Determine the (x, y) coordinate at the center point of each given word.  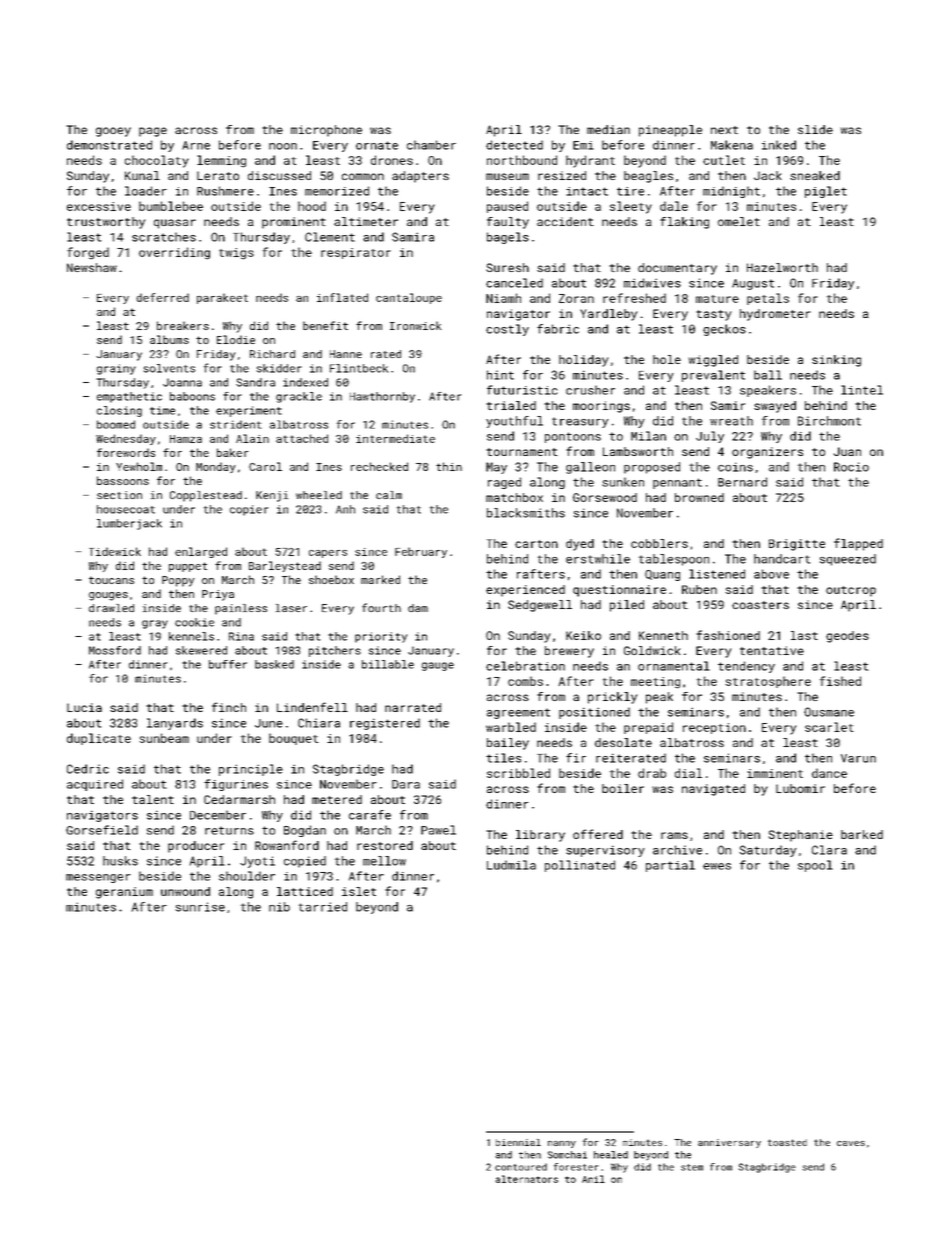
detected (514, 145)
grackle (299, 397)
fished (840, 681)
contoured (521, 1167)
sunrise (200, 907)
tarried (323, 907)
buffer (228, 664)
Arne (196, 145)
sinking (836, 361)
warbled (511, 727)
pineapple (670, 131)
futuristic (522, 390)
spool (815, 866)
